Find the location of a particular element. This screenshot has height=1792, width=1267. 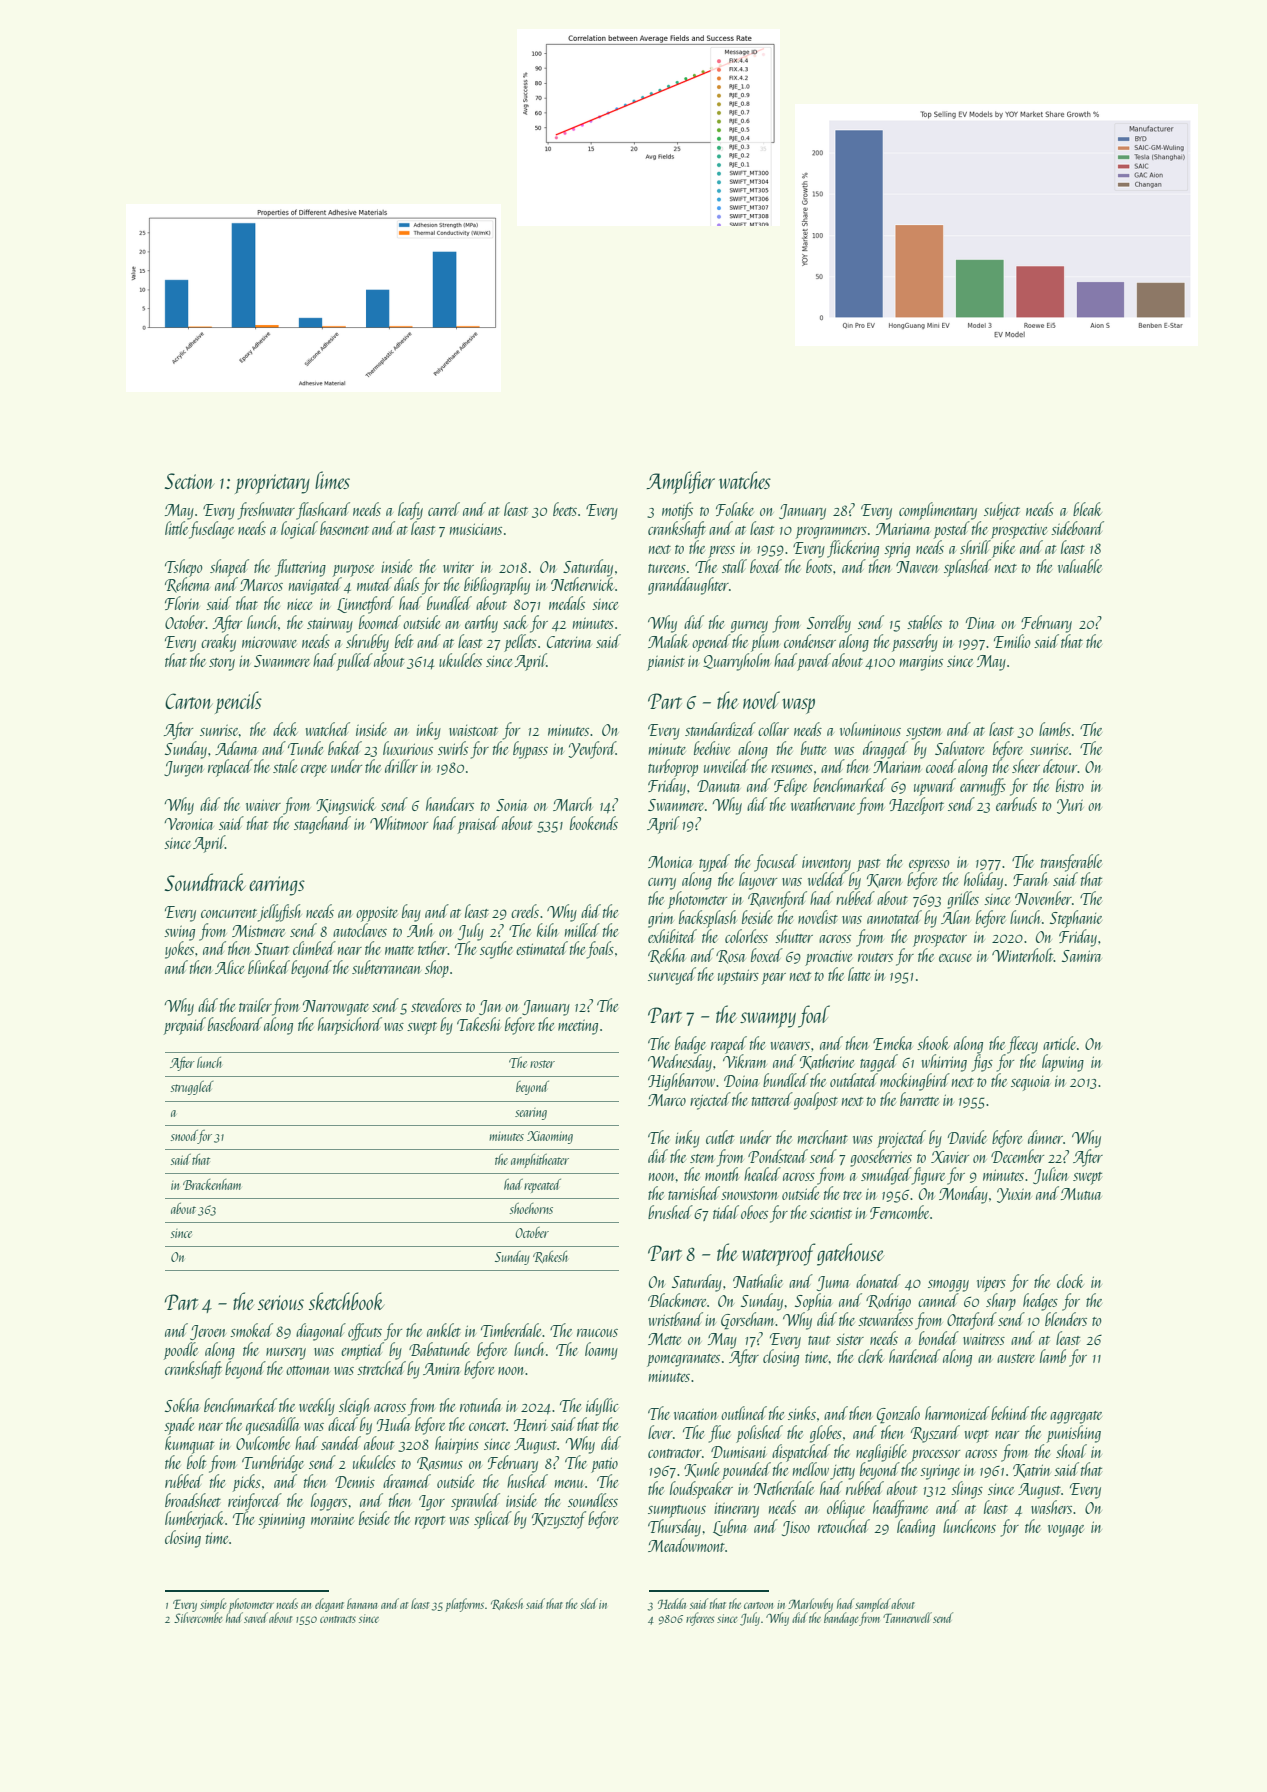

story is located at coordinates (222, 664).
